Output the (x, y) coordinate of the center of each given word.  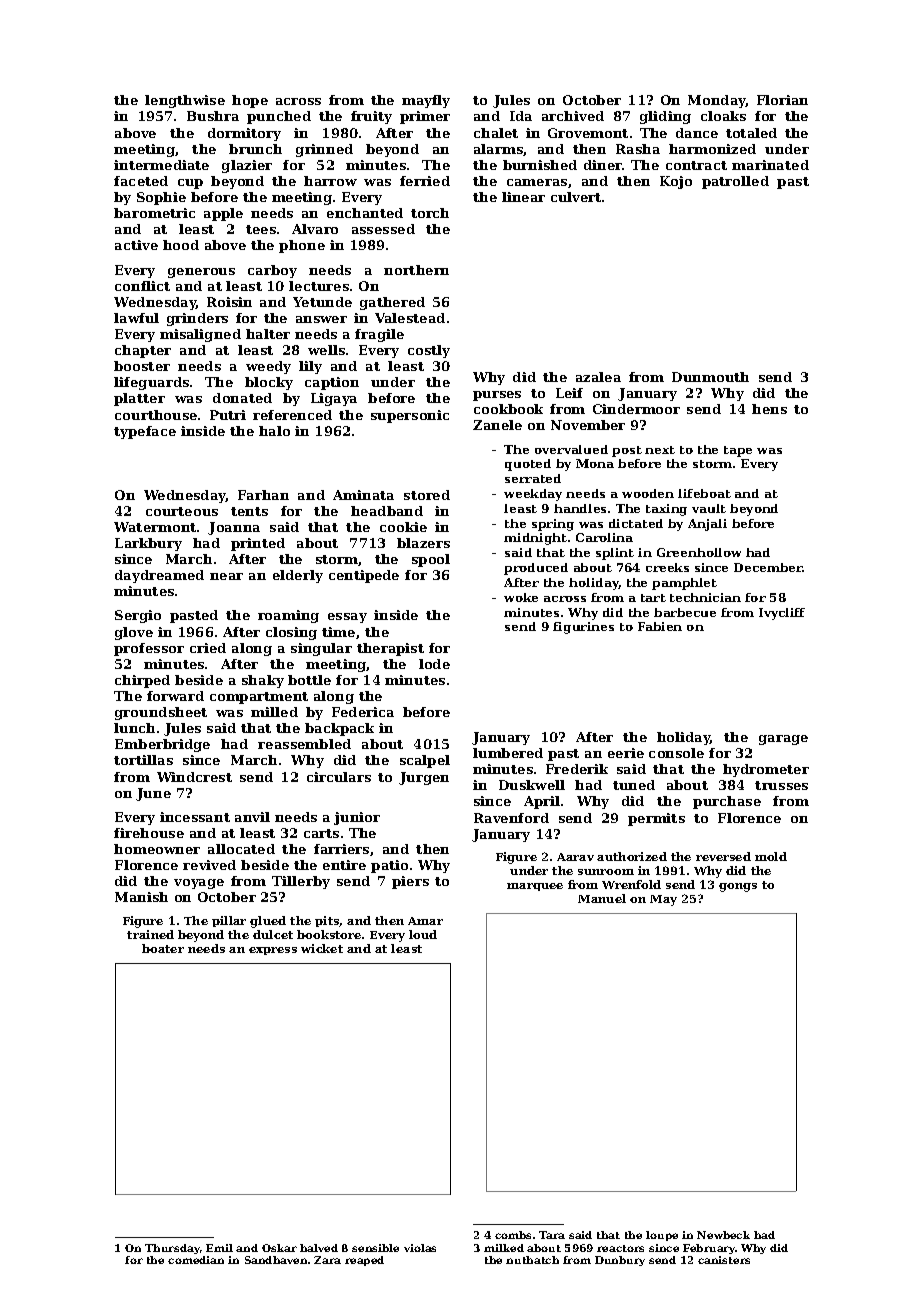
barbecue (685, 612)
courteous (182, 511)
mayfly (426, 101)
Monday (717, 101)
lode (434, 664)
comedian (196, 1260)
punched (279, 117)
